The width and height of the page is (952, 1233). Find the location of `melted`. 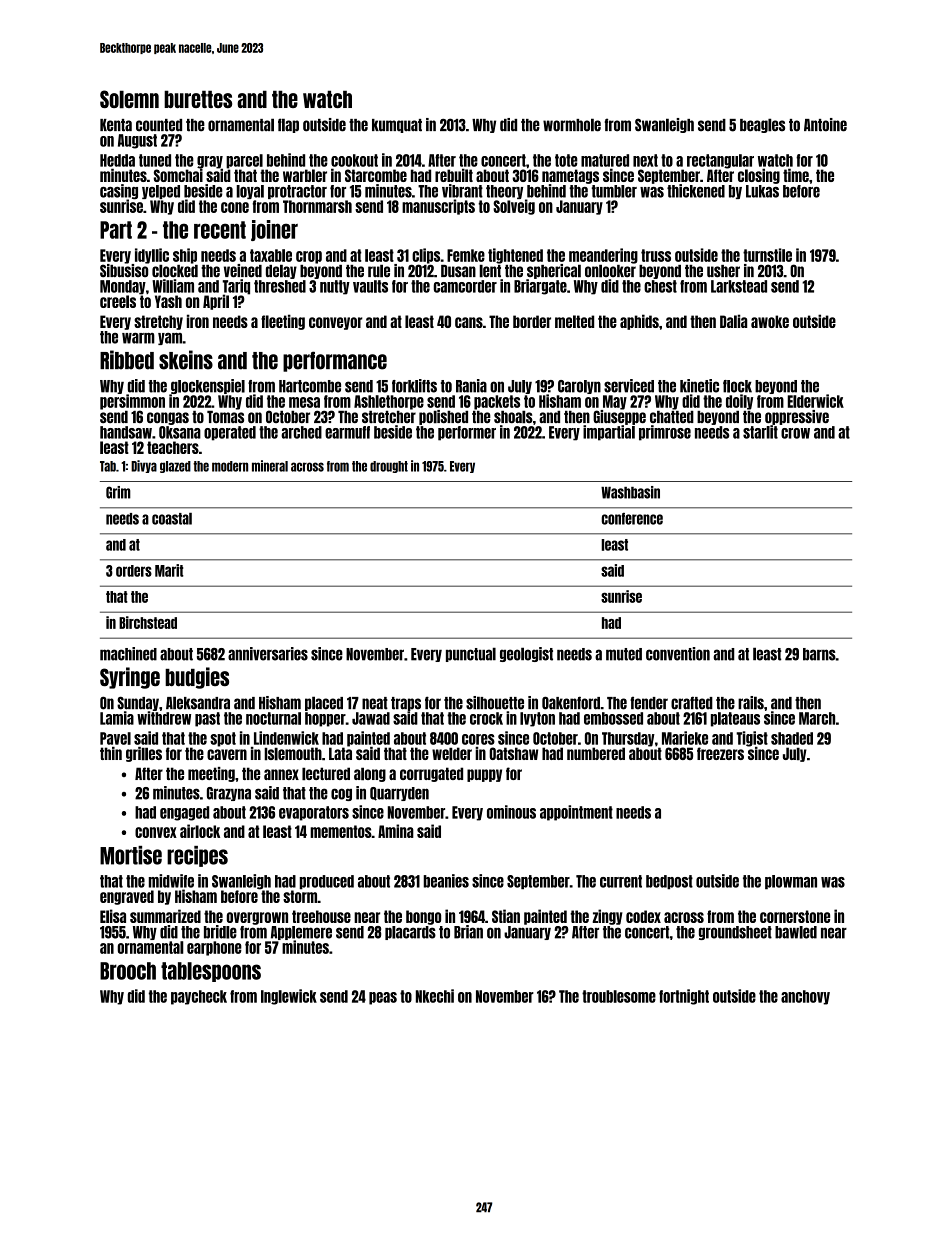

melted is located at coordinates (574, 321).
